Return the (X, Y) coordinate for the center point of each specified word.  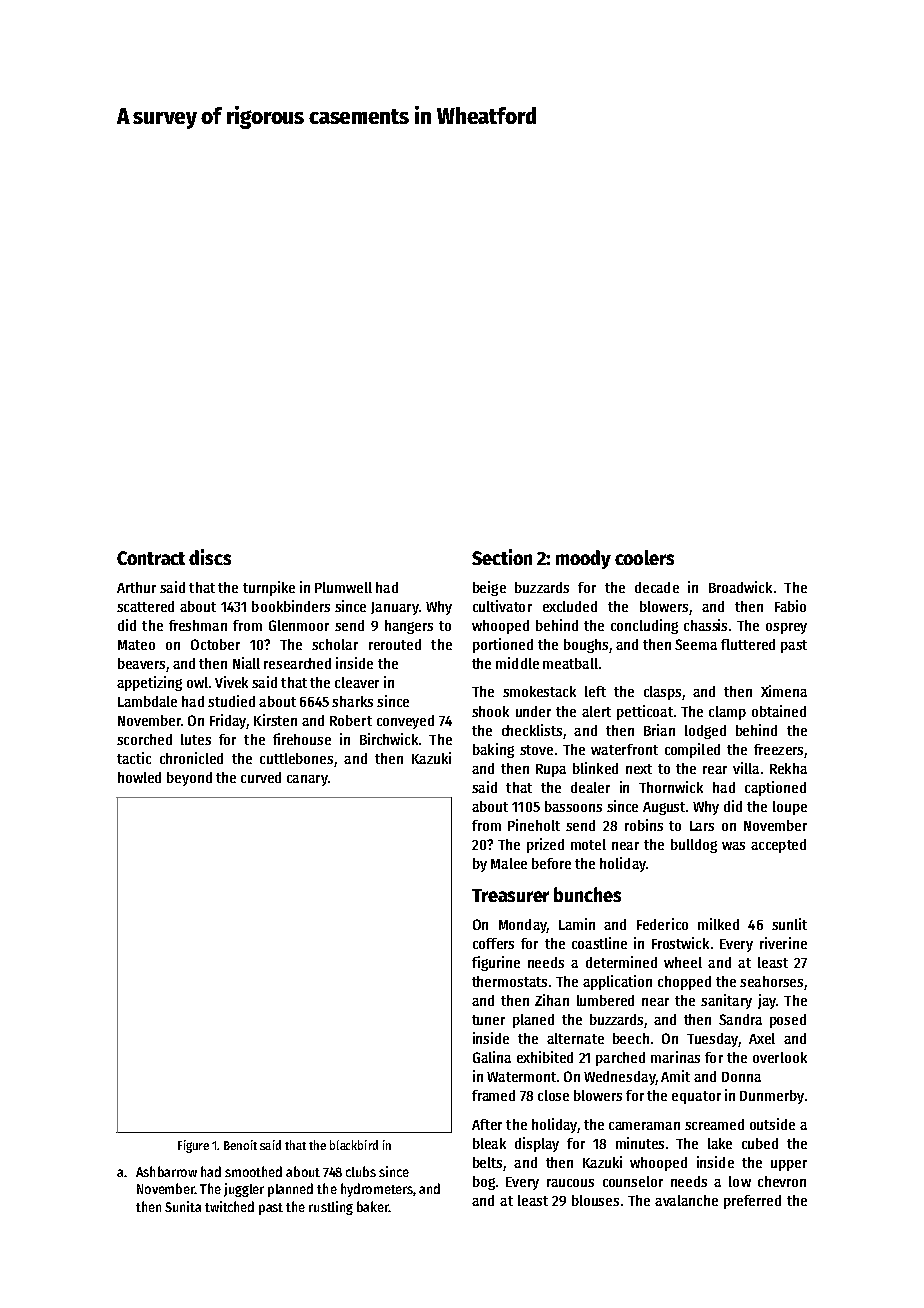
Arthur (136, 587)
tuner (488, 1020)
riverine (783, 943)
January (395, 608)
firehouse (302, 739)
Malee (509, 863)
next (639, 769)
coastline (599, 943)
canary (307, 780)
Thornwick (671, 787)
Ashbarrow (166, 1171)
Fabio (790, 606)
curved (261, 777)
